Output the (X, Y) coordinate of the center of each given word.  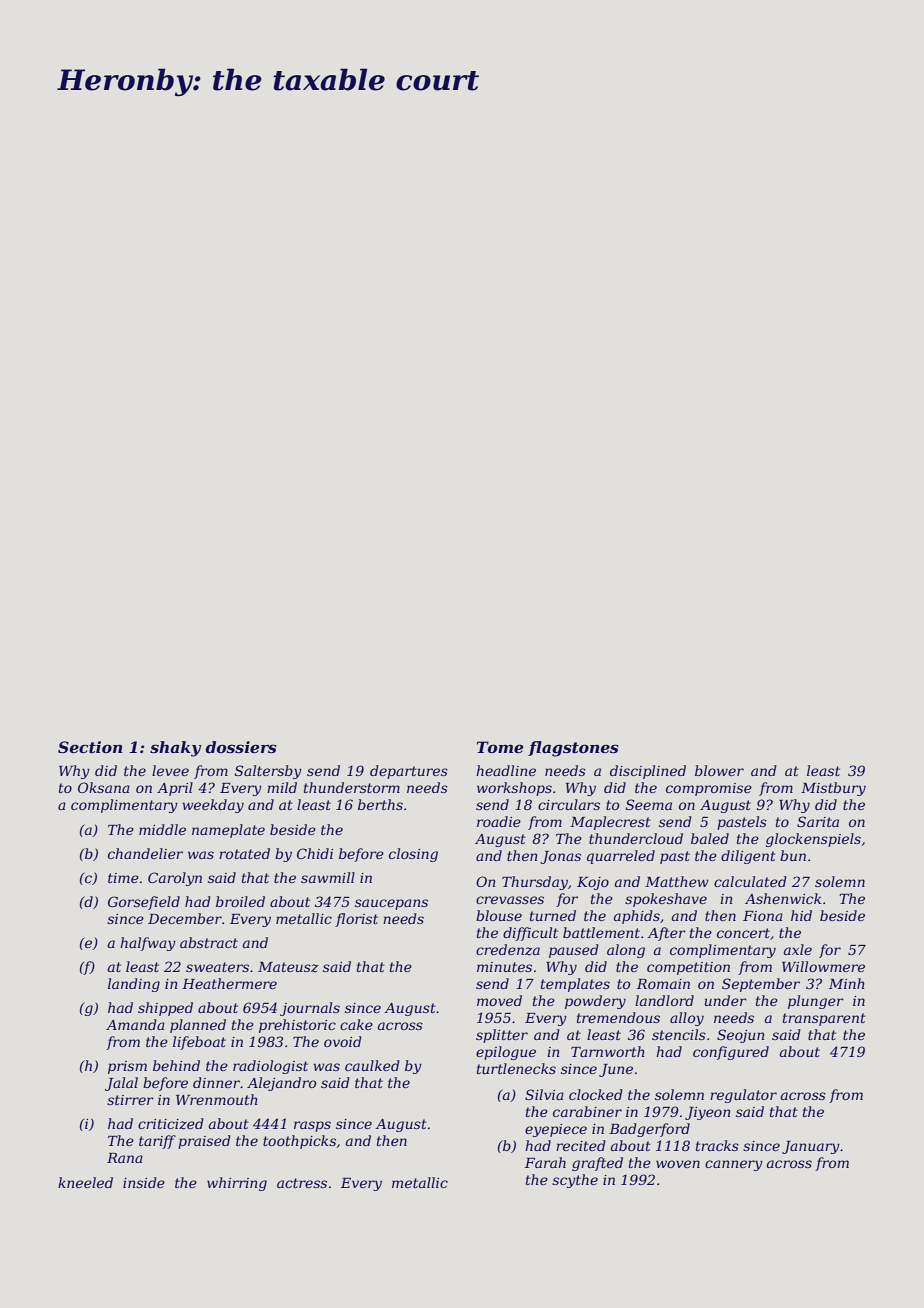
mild (282, 787)
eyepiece (556, 1130)
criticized (171, 1124)
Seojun (741, 1036)
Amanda (135, 1024)
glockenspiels (813, 840)
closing (413, 855)
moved (499, 1000)
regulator (743, 1096)
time (123, 878)
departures (409, 772)
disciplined (648, 772)
